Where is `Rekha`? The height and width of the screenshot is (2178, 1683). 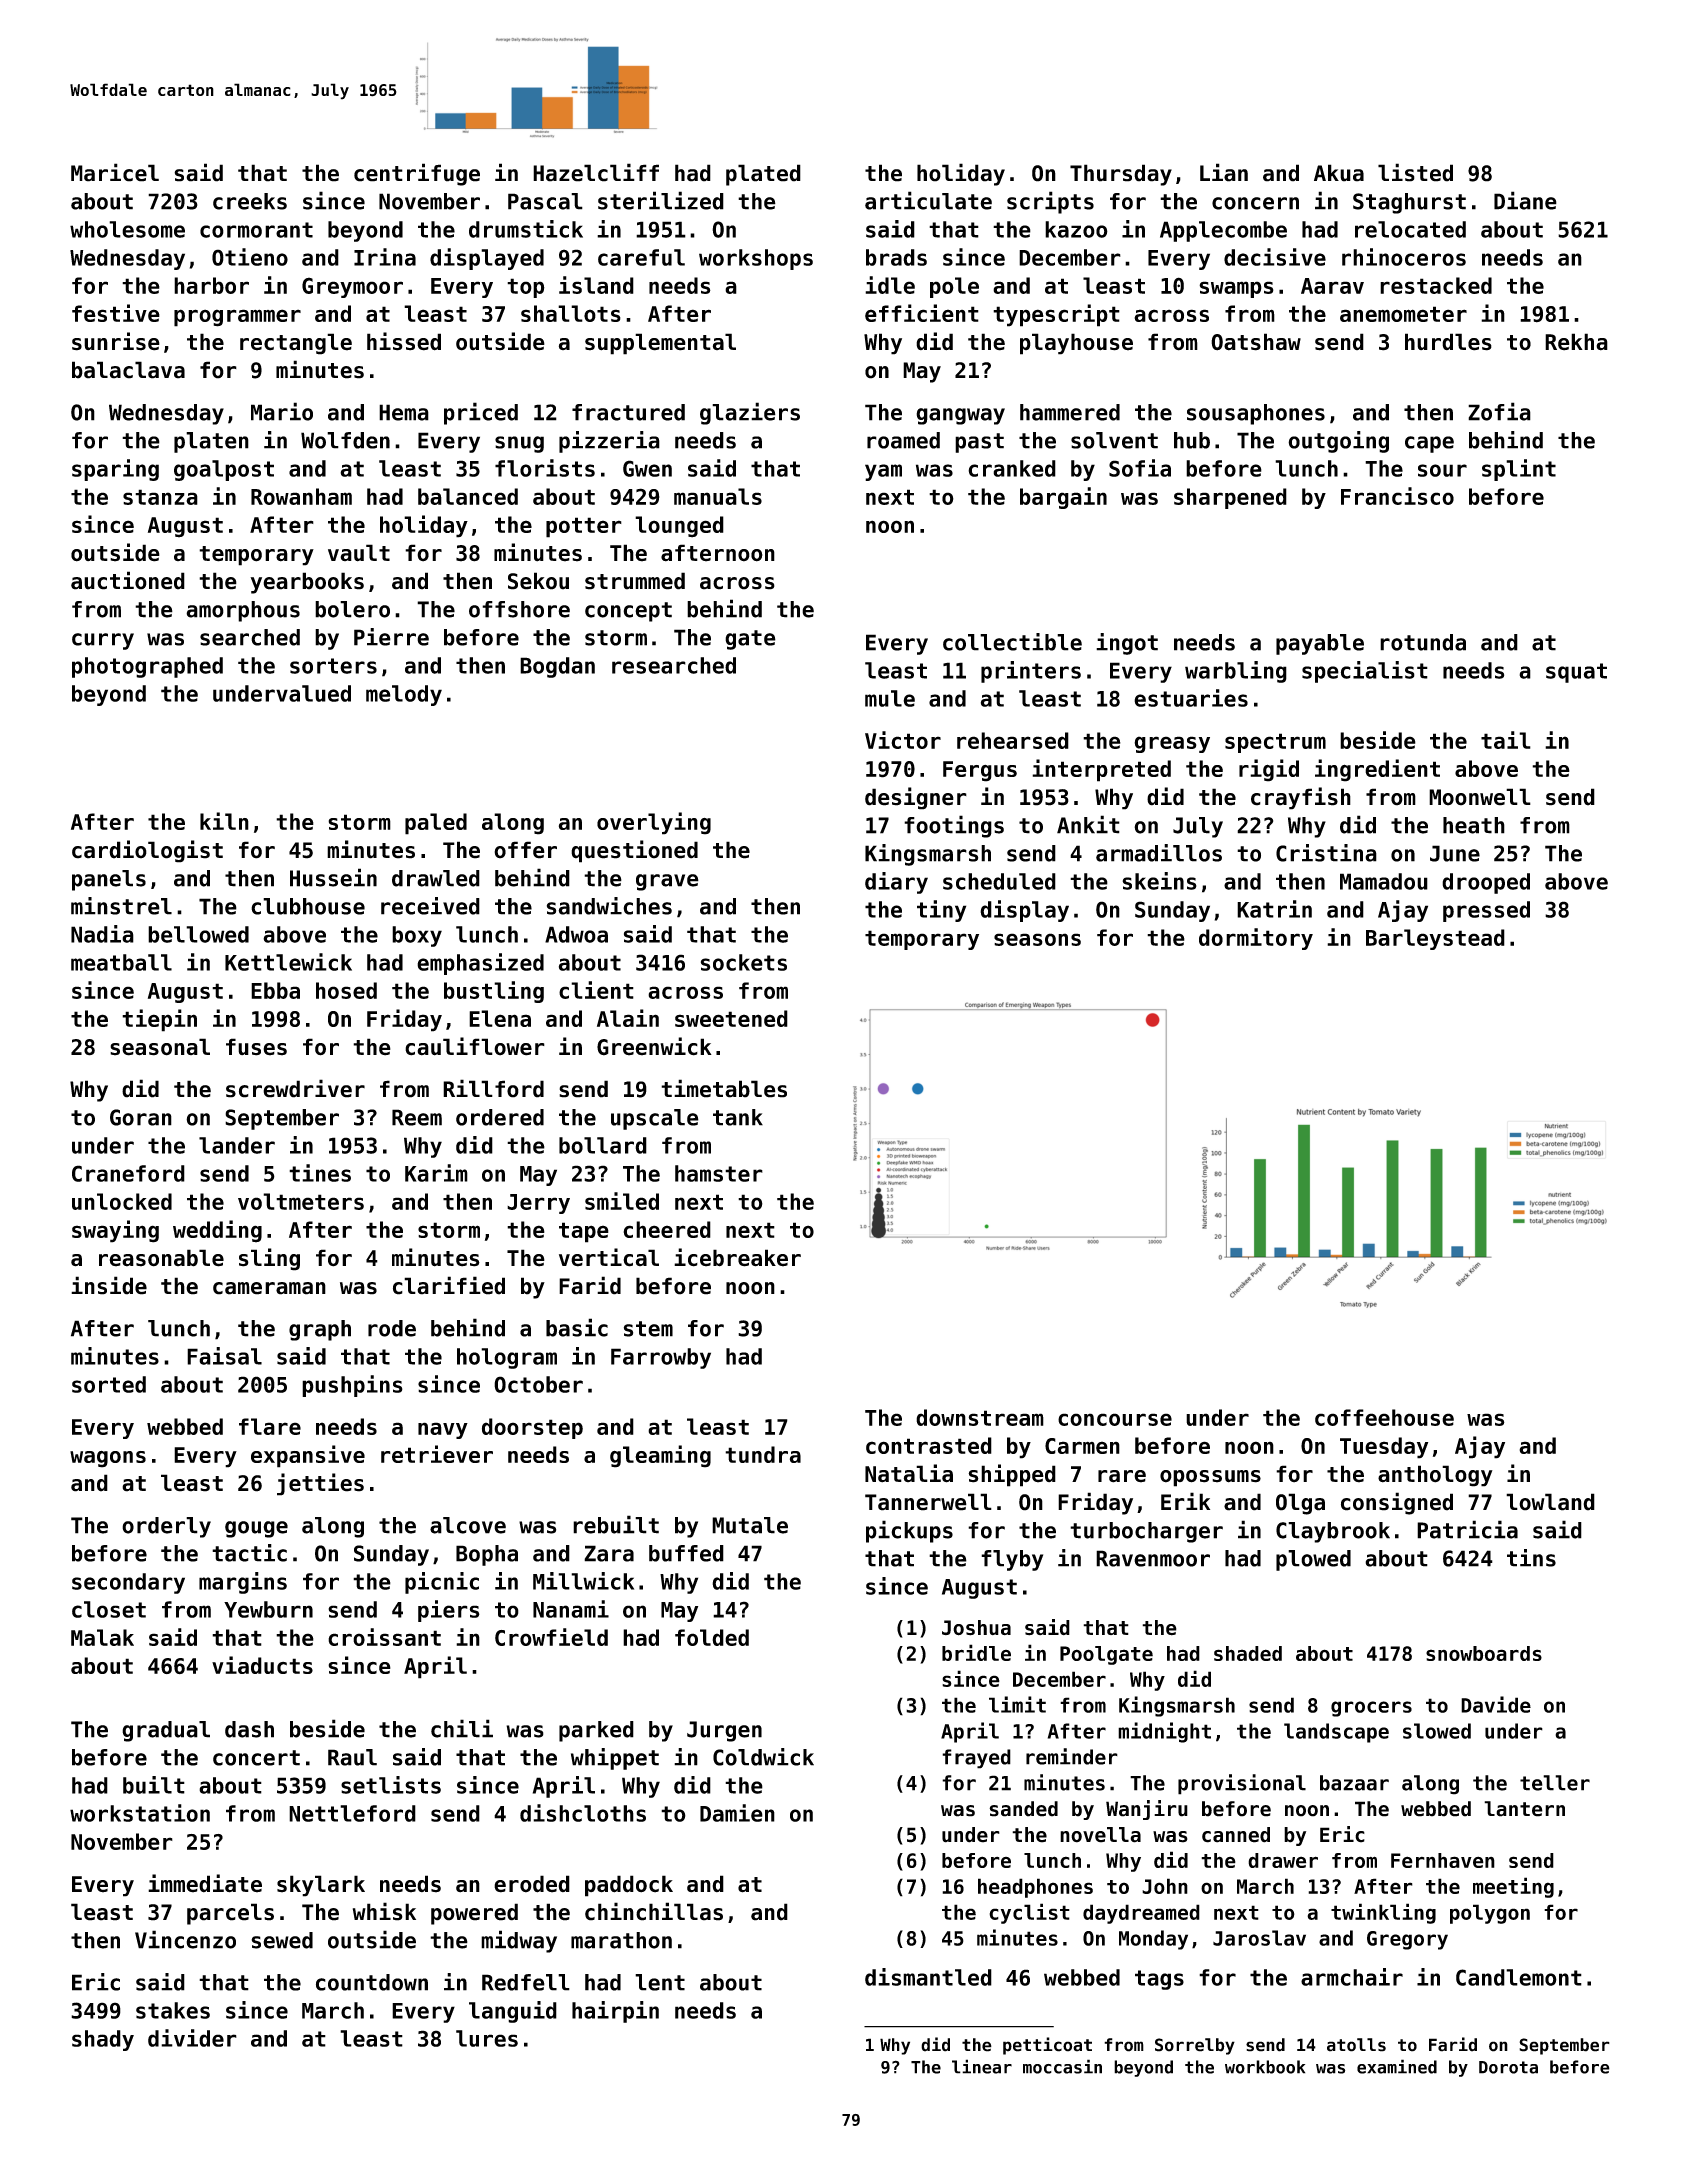
Rekha is located at coordinates (1576, 342).
